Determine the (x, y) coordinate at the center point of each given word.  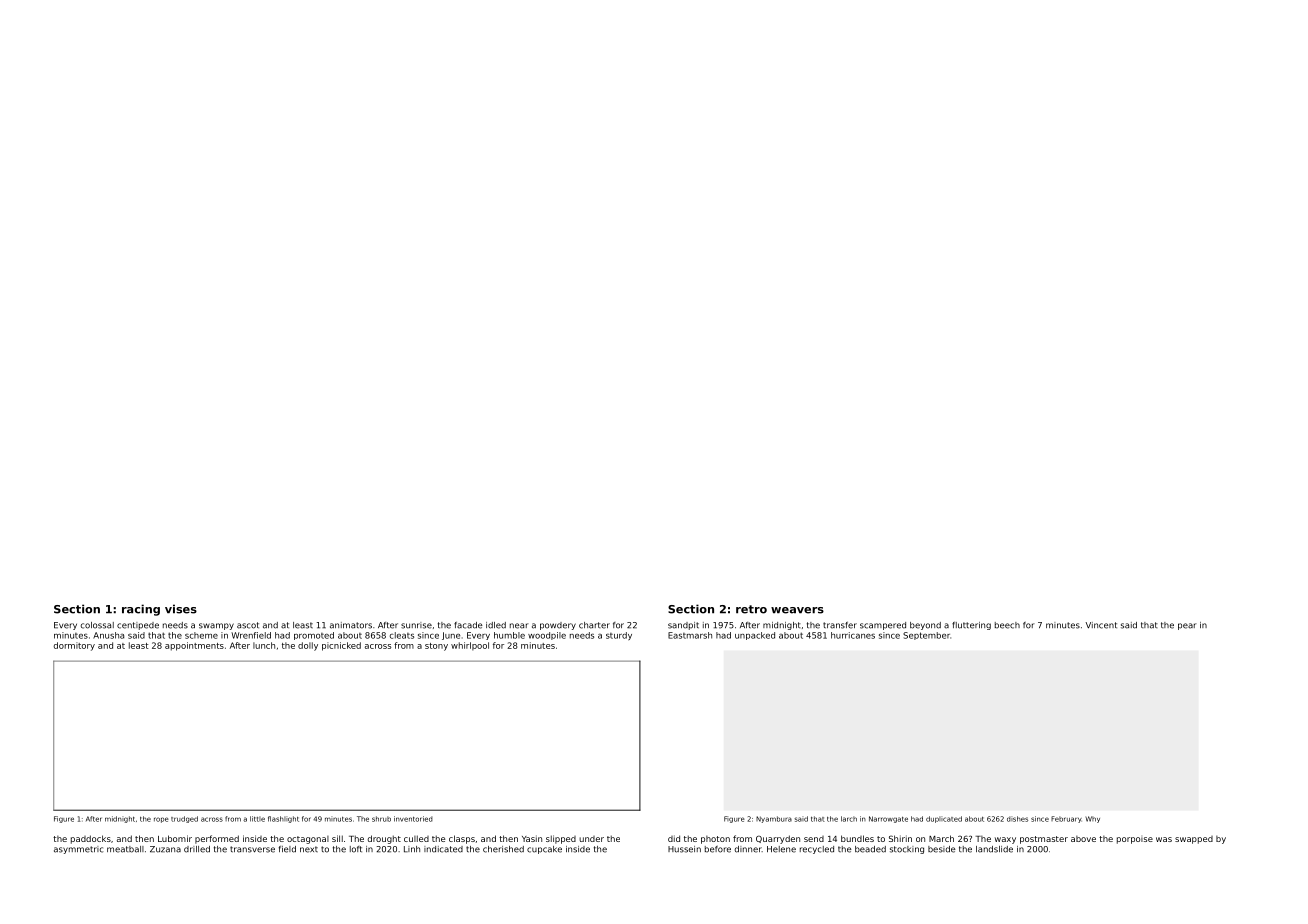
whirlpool (470, 646)
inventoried (413, 819)
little (257, 819)
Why (1092, 819)
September (926, 636)
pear (1187, 626)
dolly (308, 646)
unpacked (755, 636)
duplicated (944, 819)
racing (141, 610)
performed (217, 839)
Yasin (532, 838)
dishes (1017, 819)
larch (849, 819)
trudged (184, 819)
